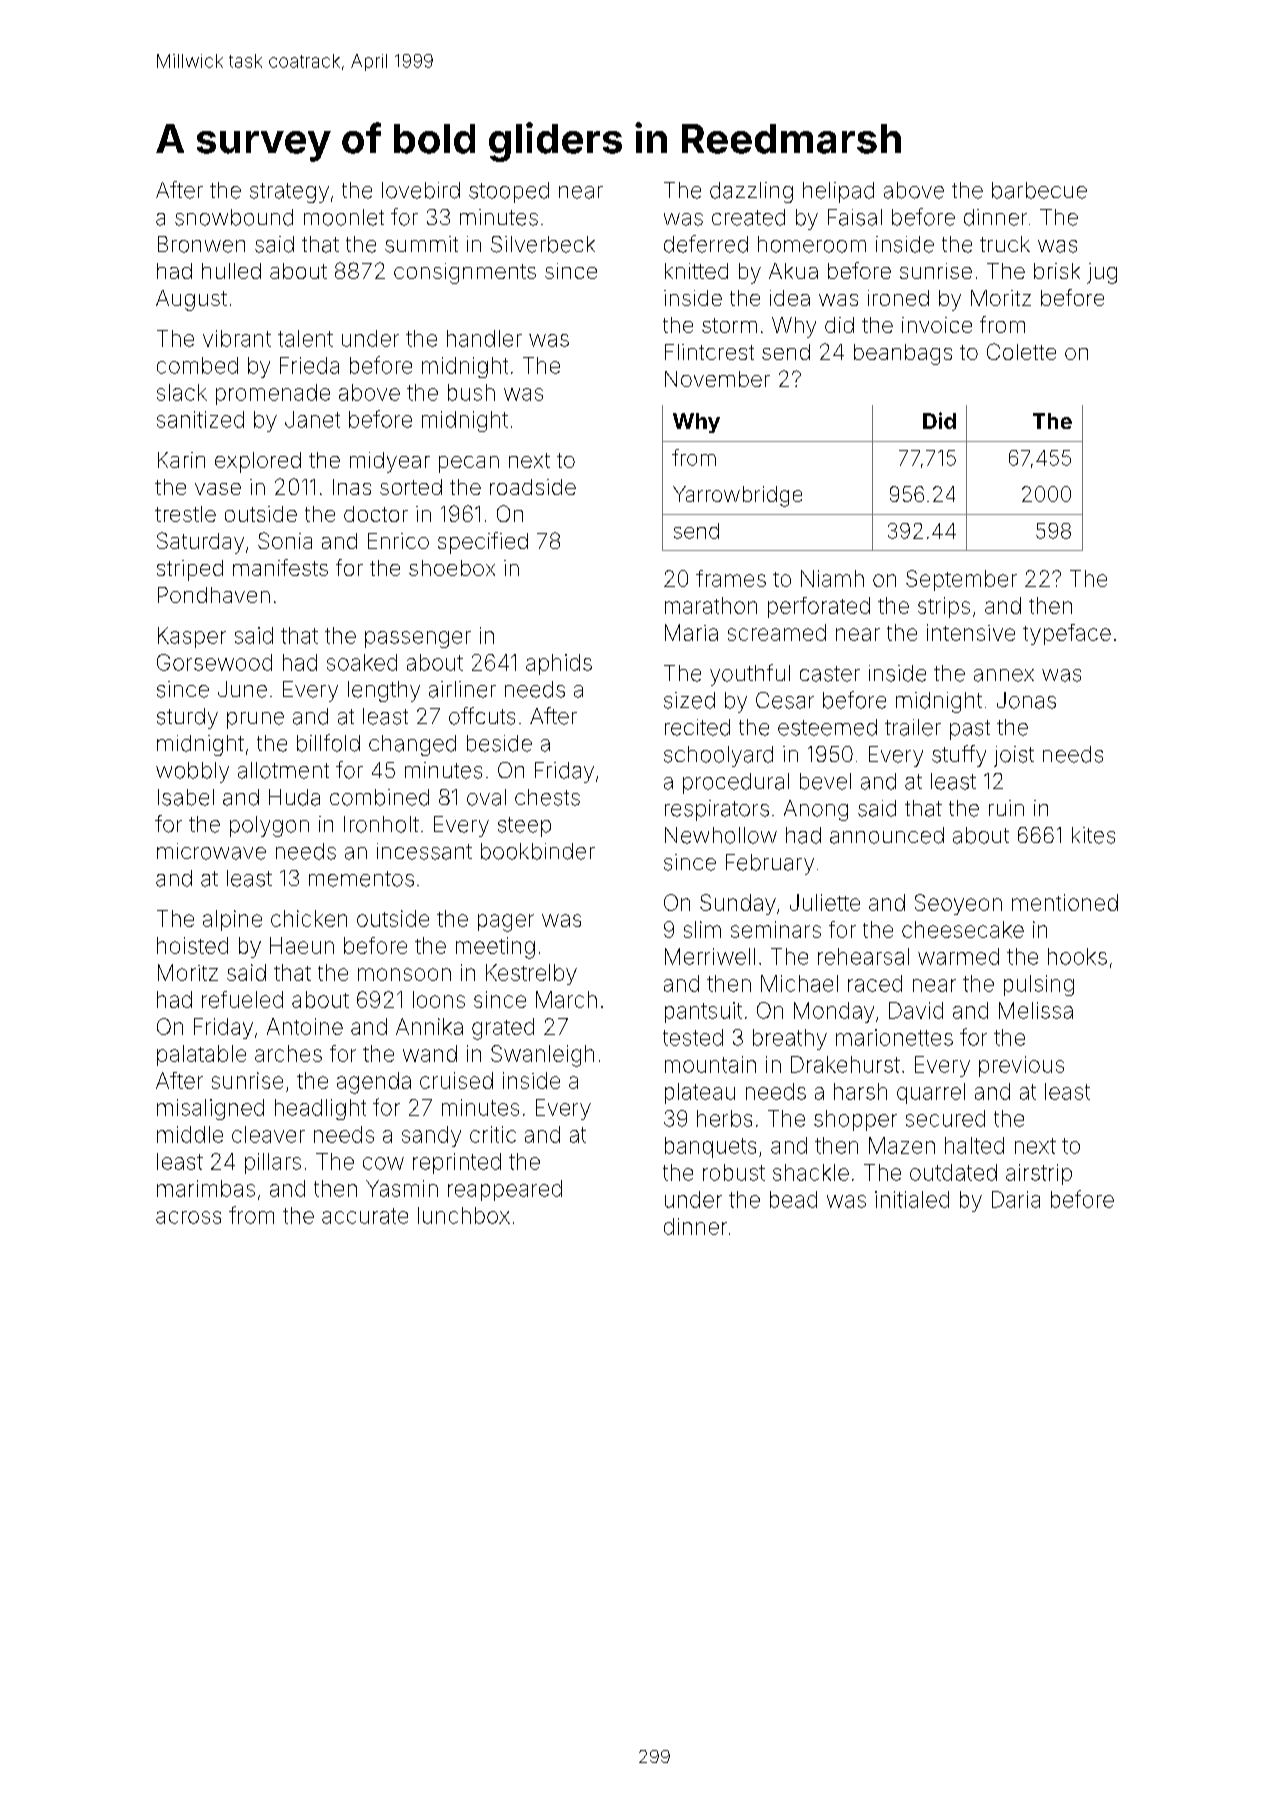  Describe the element at coordinates (464, 1215) in the page. I see `lunchbox` at that location.
